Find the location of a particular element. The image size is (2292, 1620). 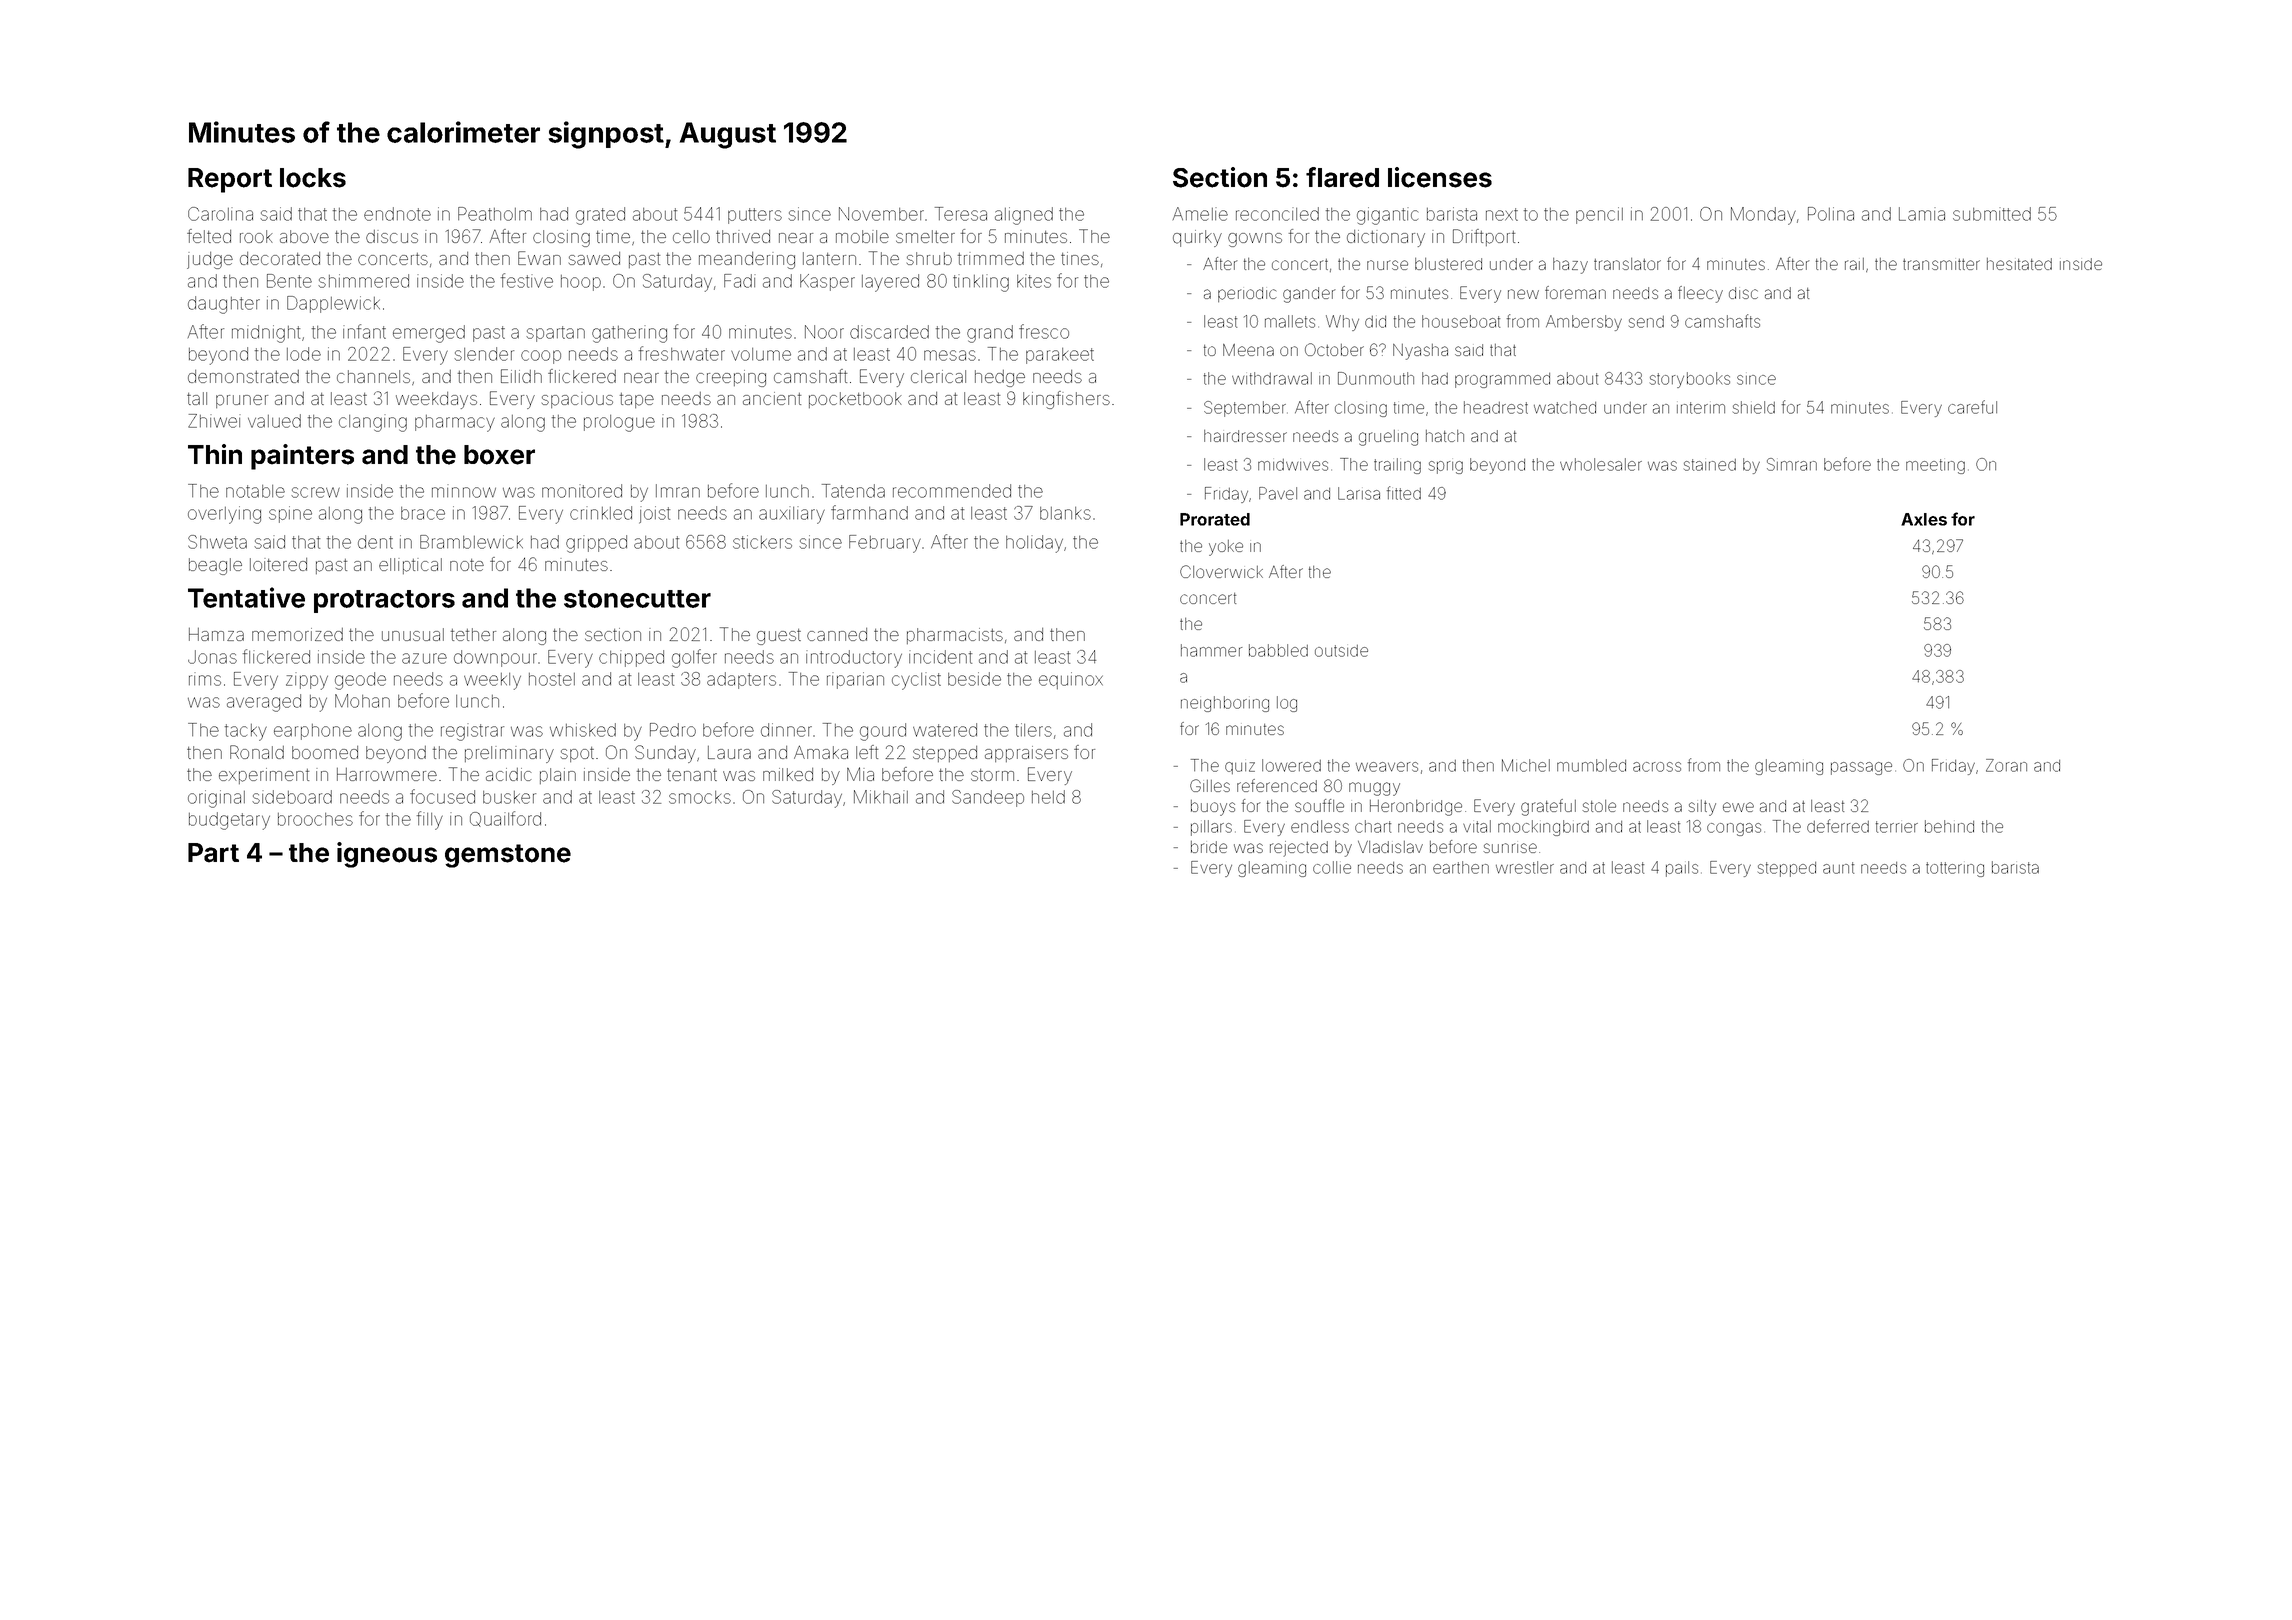

meeting is located at coordinates (1935, 466).
